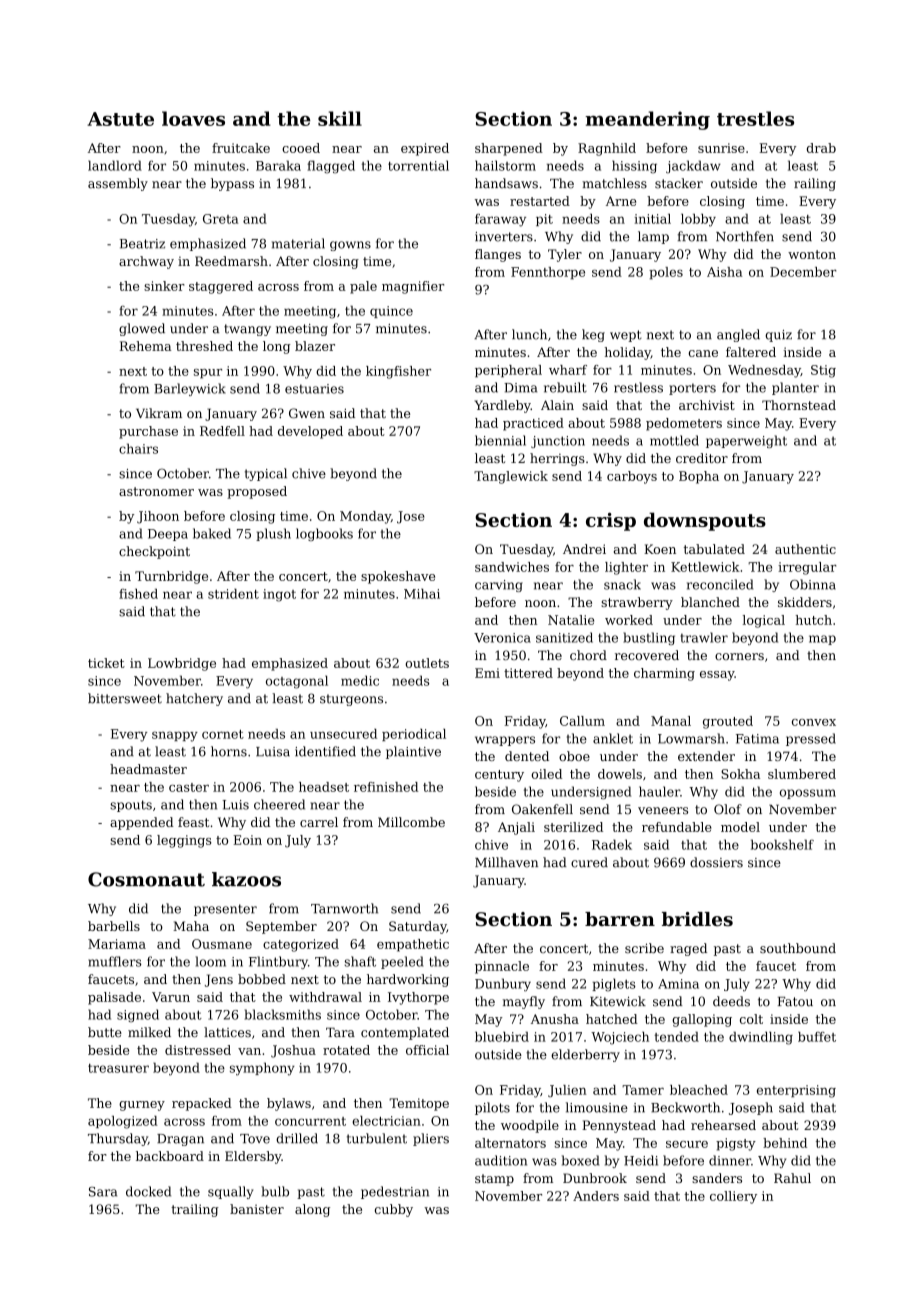 The height and width of the screenshot is (1308, 924). What do you see at coordinates (644, 948) in the screenshot?
I see `scribe` at bounding box center [644, 948].
